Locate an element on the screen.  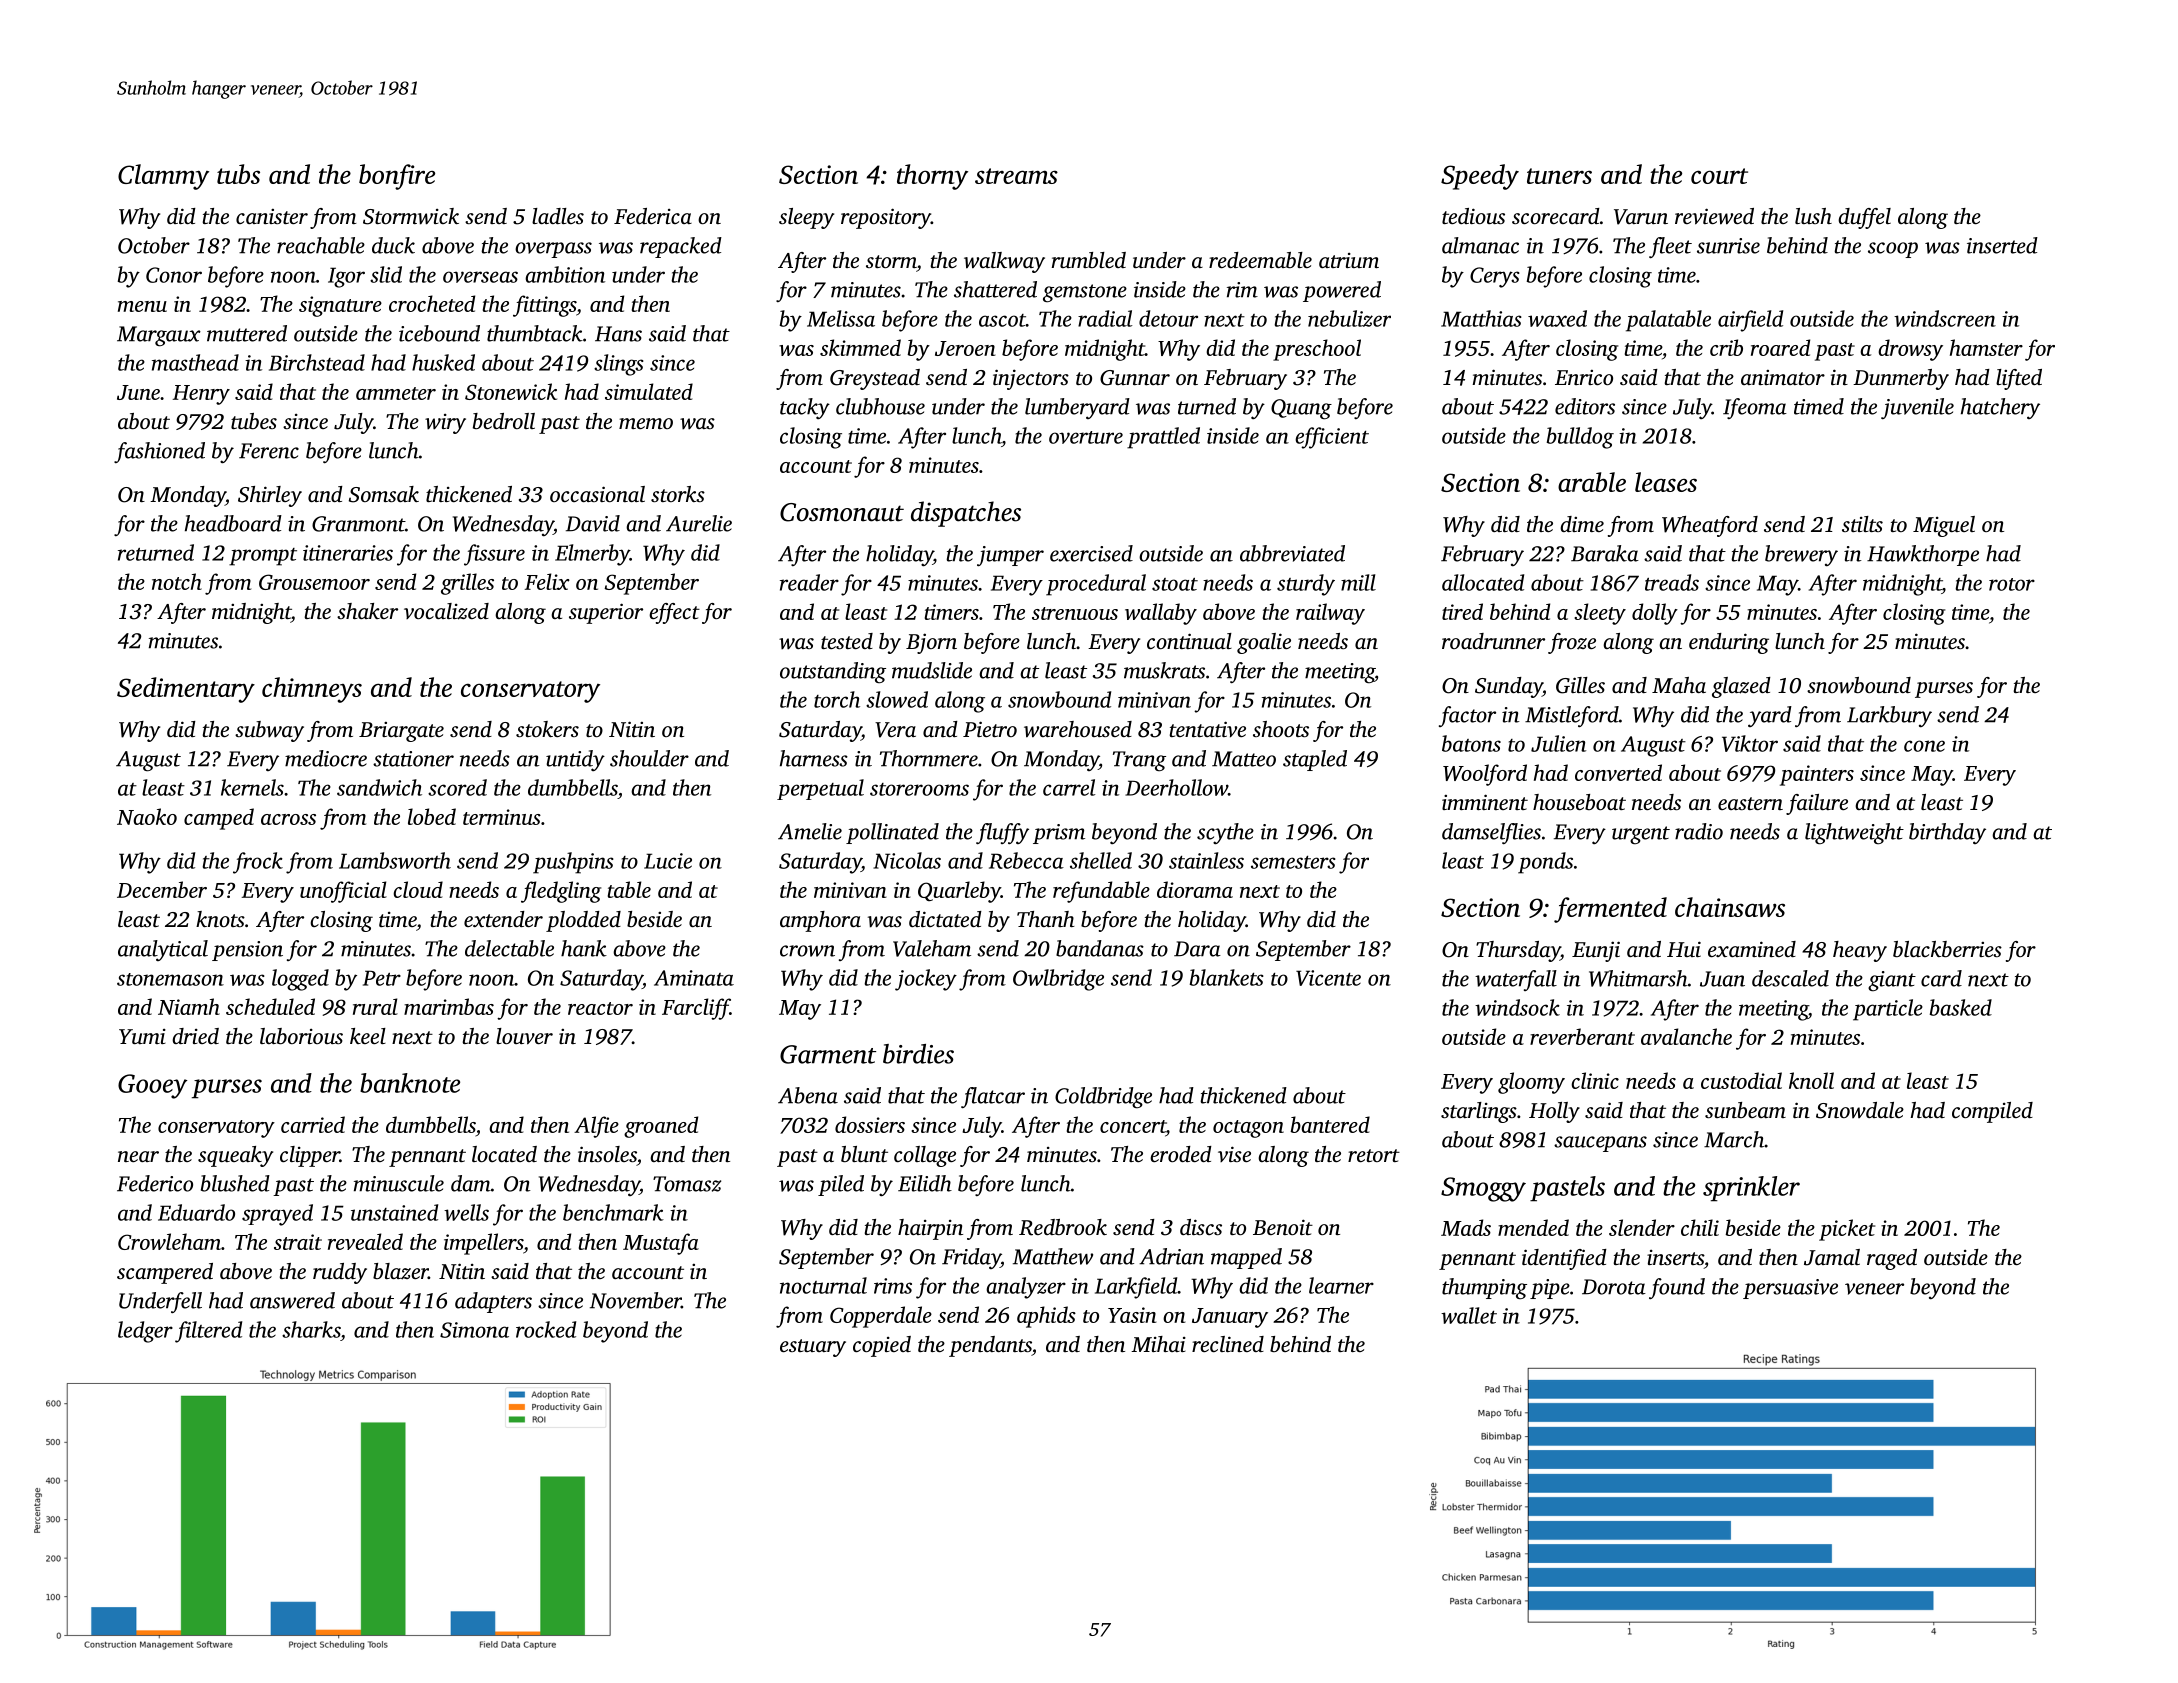
filtered is located at coordinates (208, 1332).
